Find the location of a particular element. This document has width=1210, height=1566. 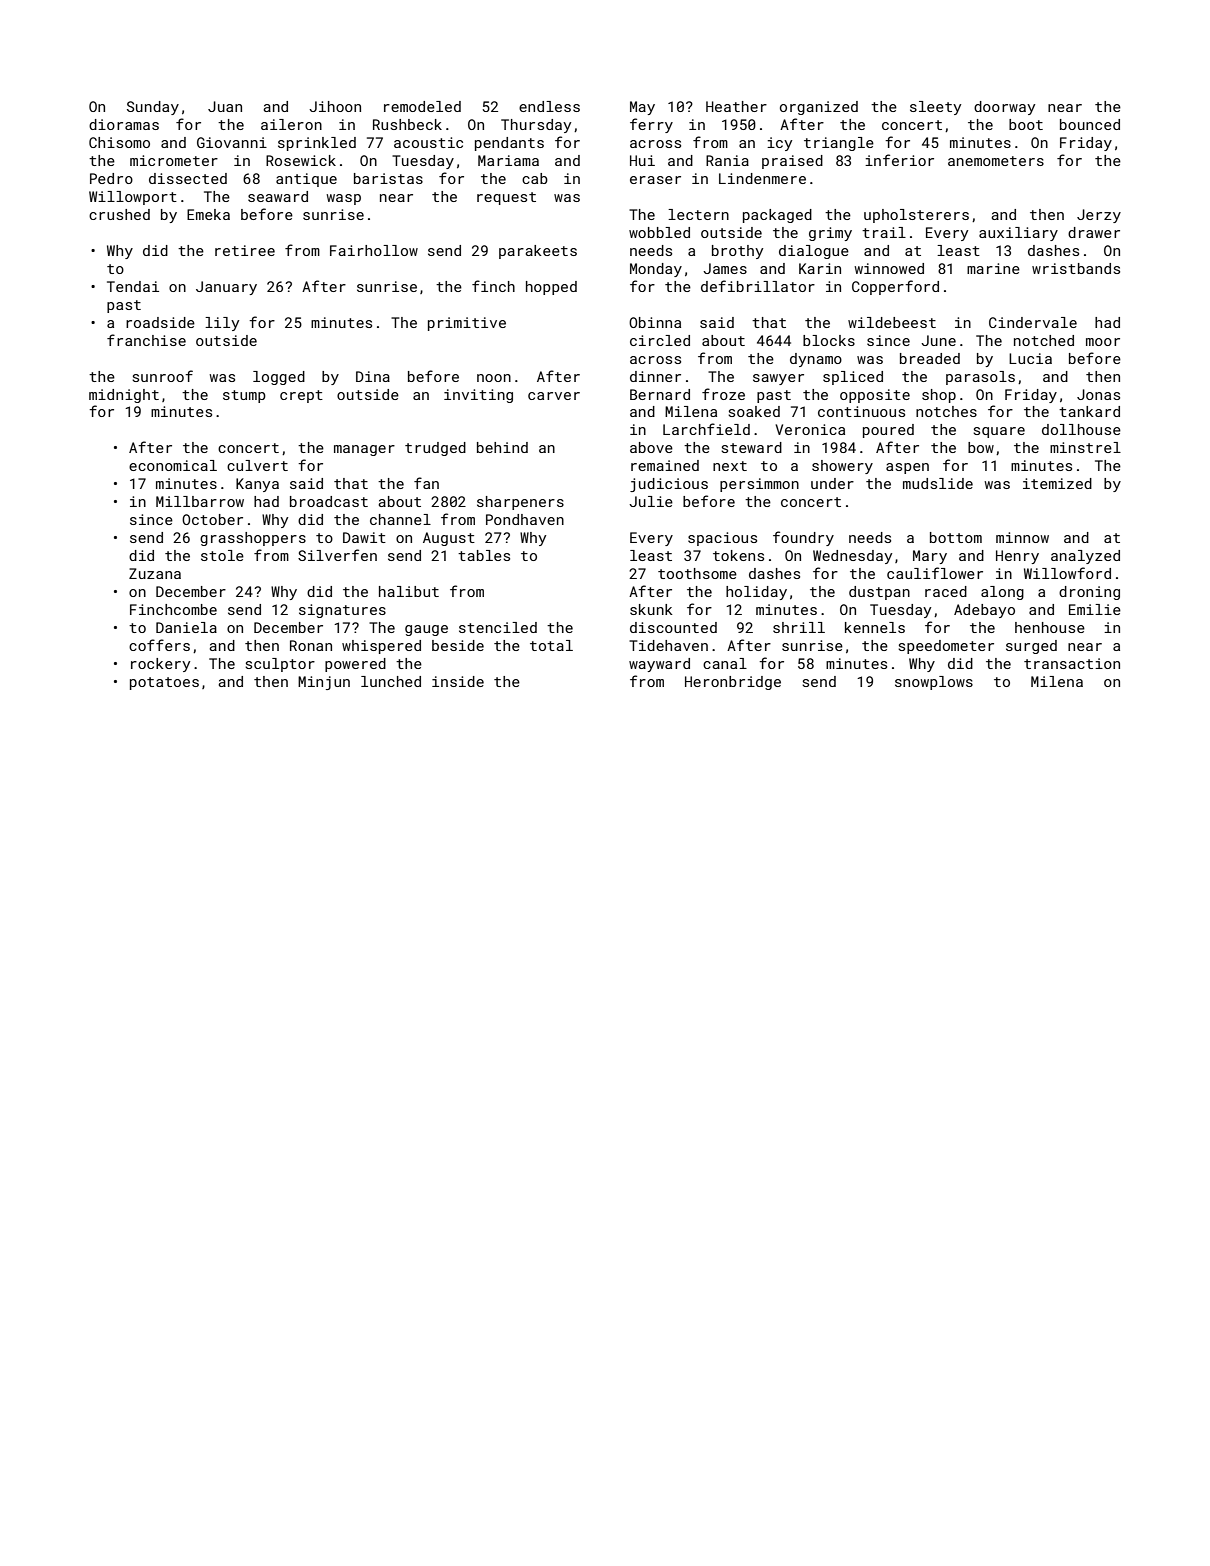

analyzed is located at coordinates (1085, 557).
